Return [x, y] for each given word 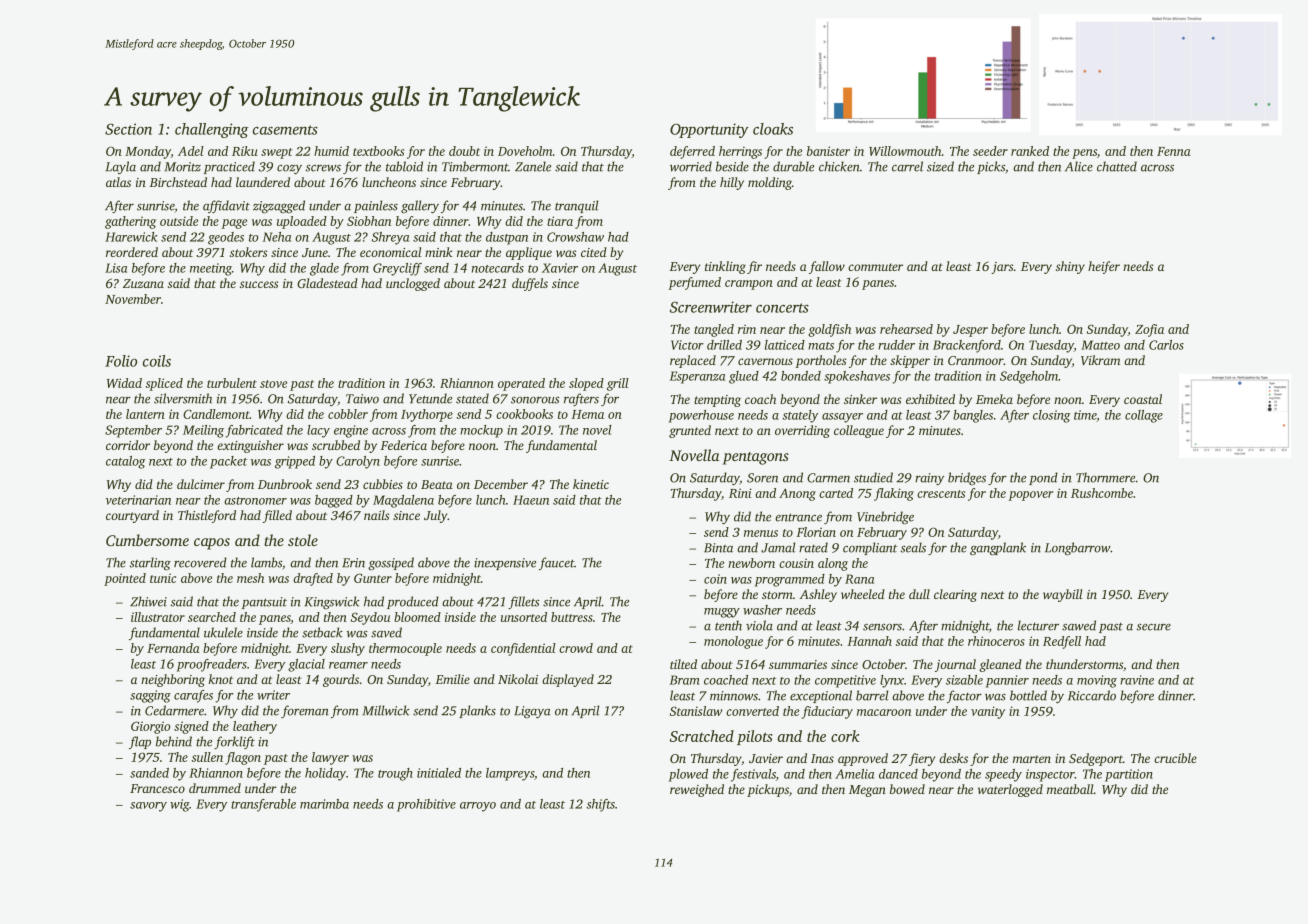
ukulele [223, 632]
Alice [1079, 166]
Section [128, 129]
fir [754, 267]
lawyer [330, 758]
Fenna [1174, 151]
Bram [684, 680]
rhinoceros [996, 641]
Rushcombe [1102, 493]
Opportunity [709, 130]
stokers [249, 252]
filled [277, 516]
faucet [556, 563]
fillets [524, 602]
